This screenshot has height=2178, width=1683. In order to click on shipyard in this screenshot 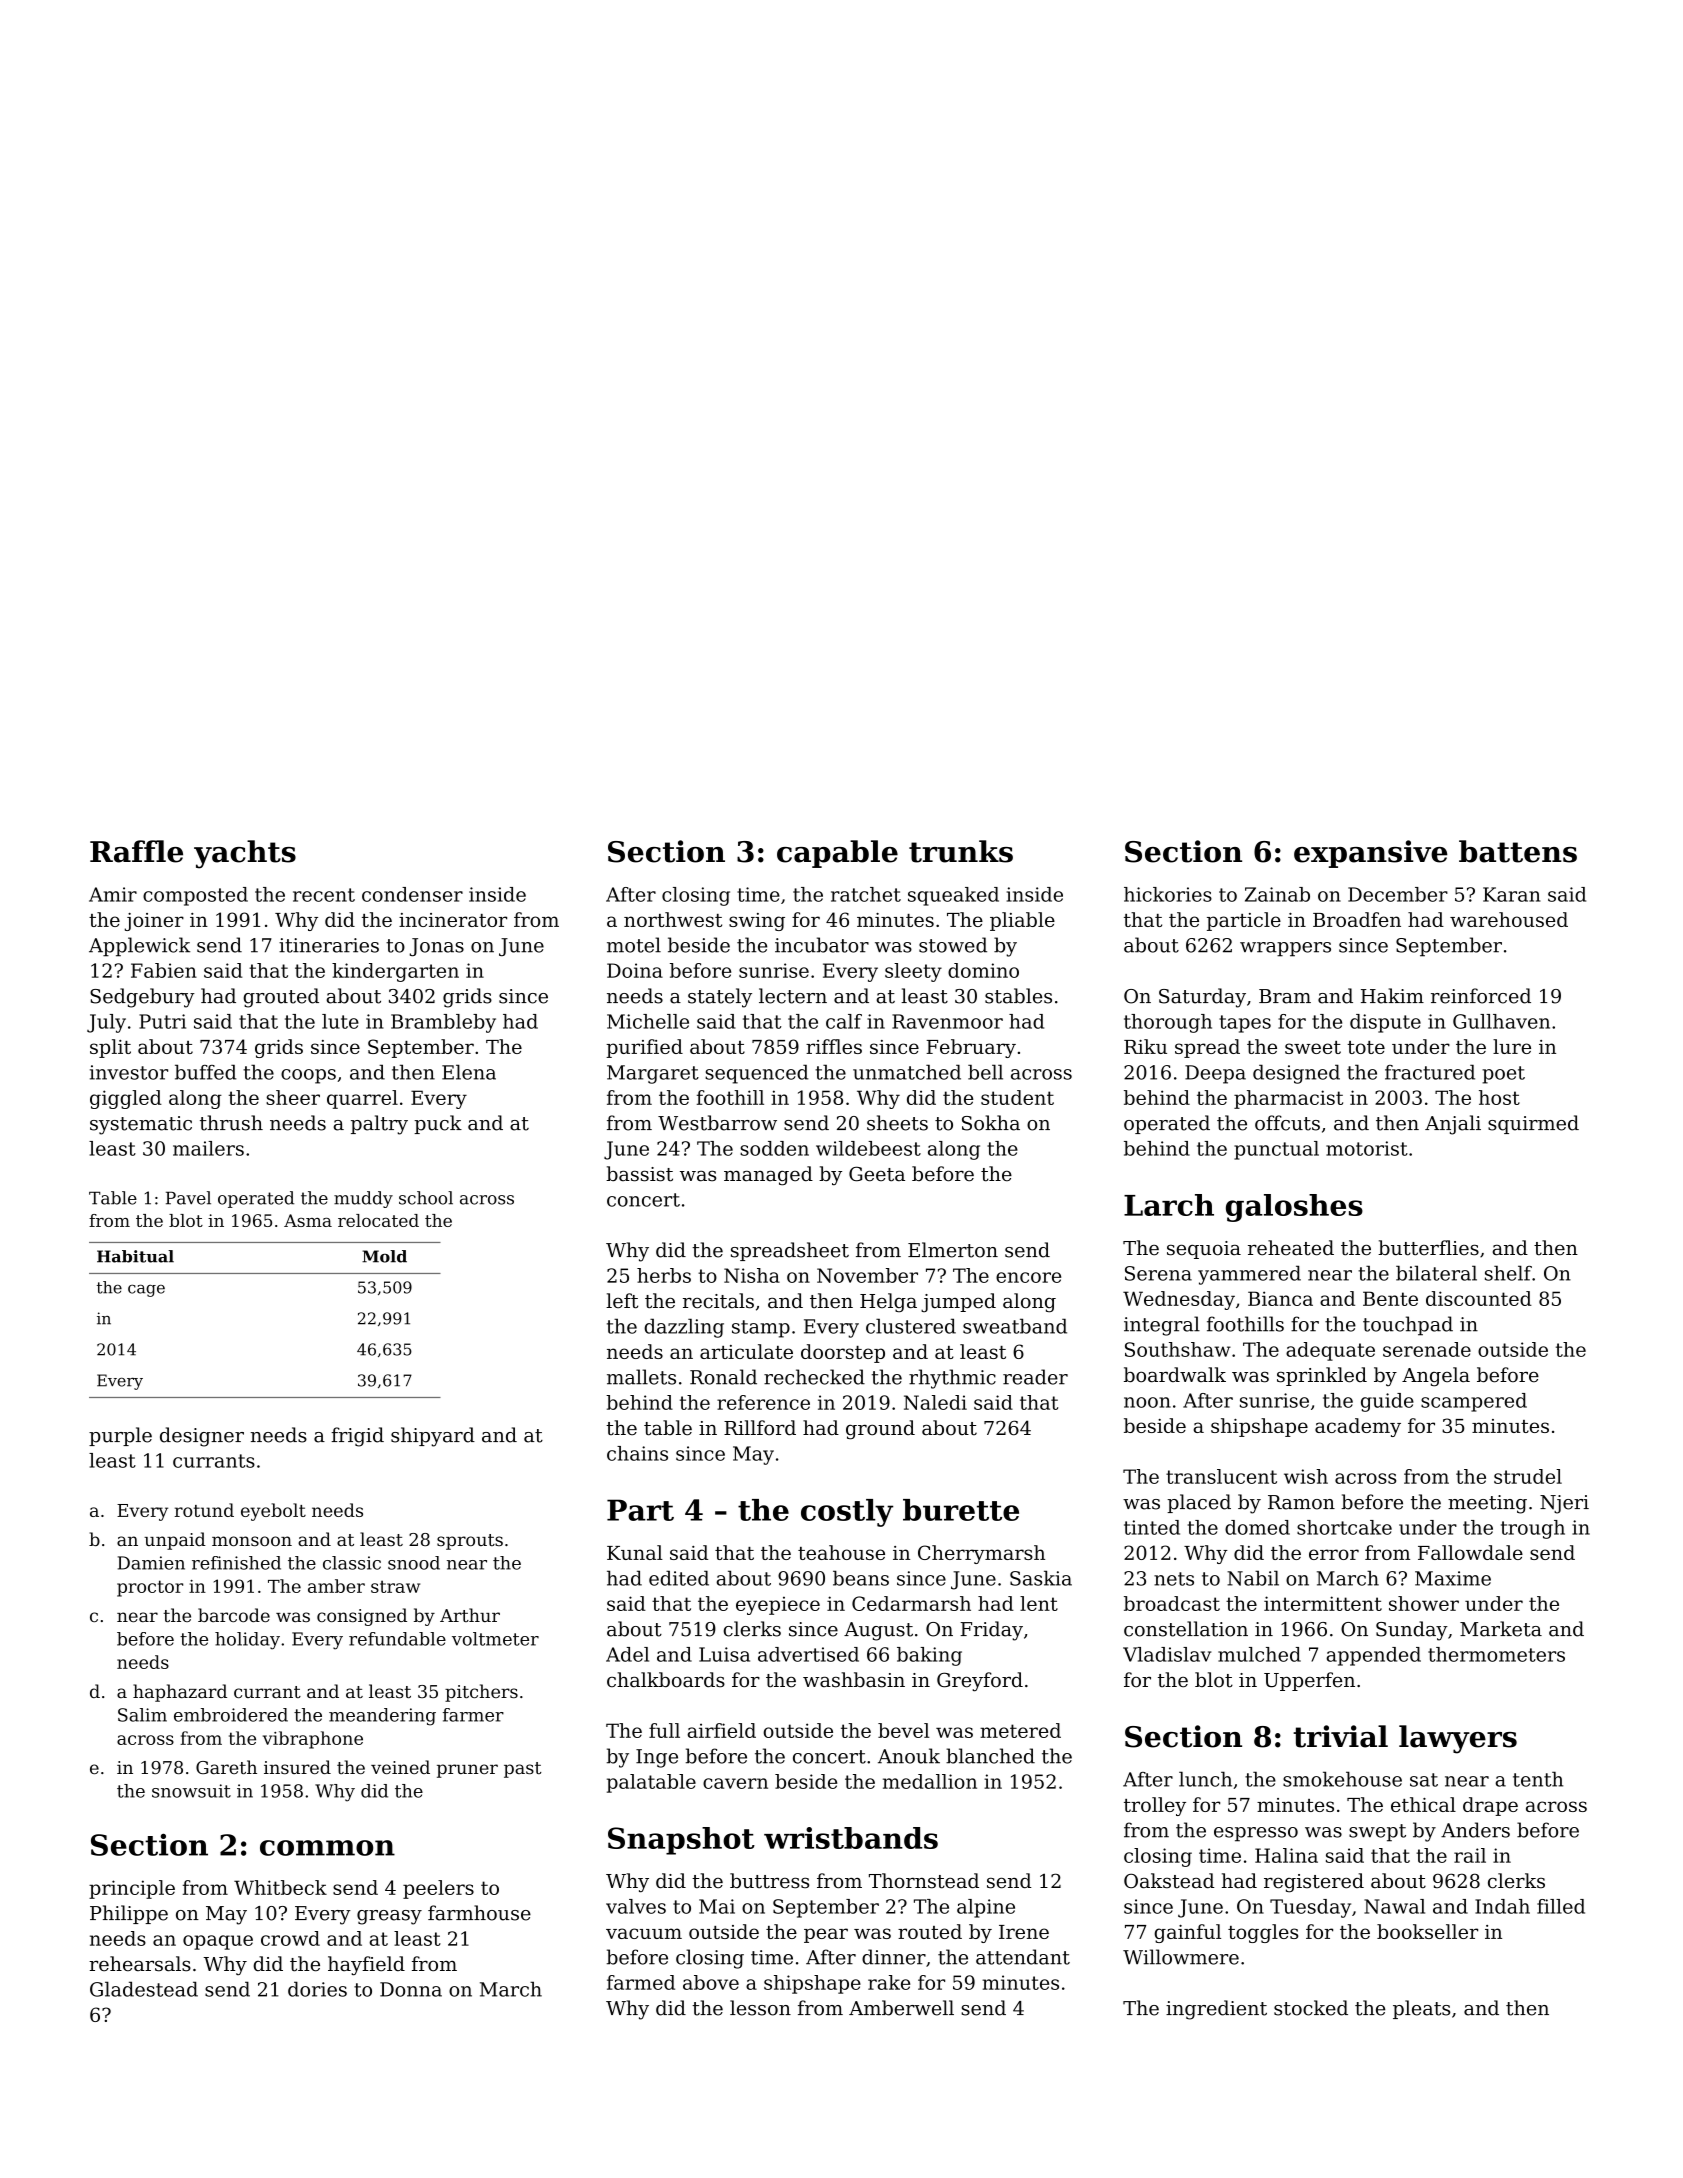, I will do `click(433, 1437)`.
